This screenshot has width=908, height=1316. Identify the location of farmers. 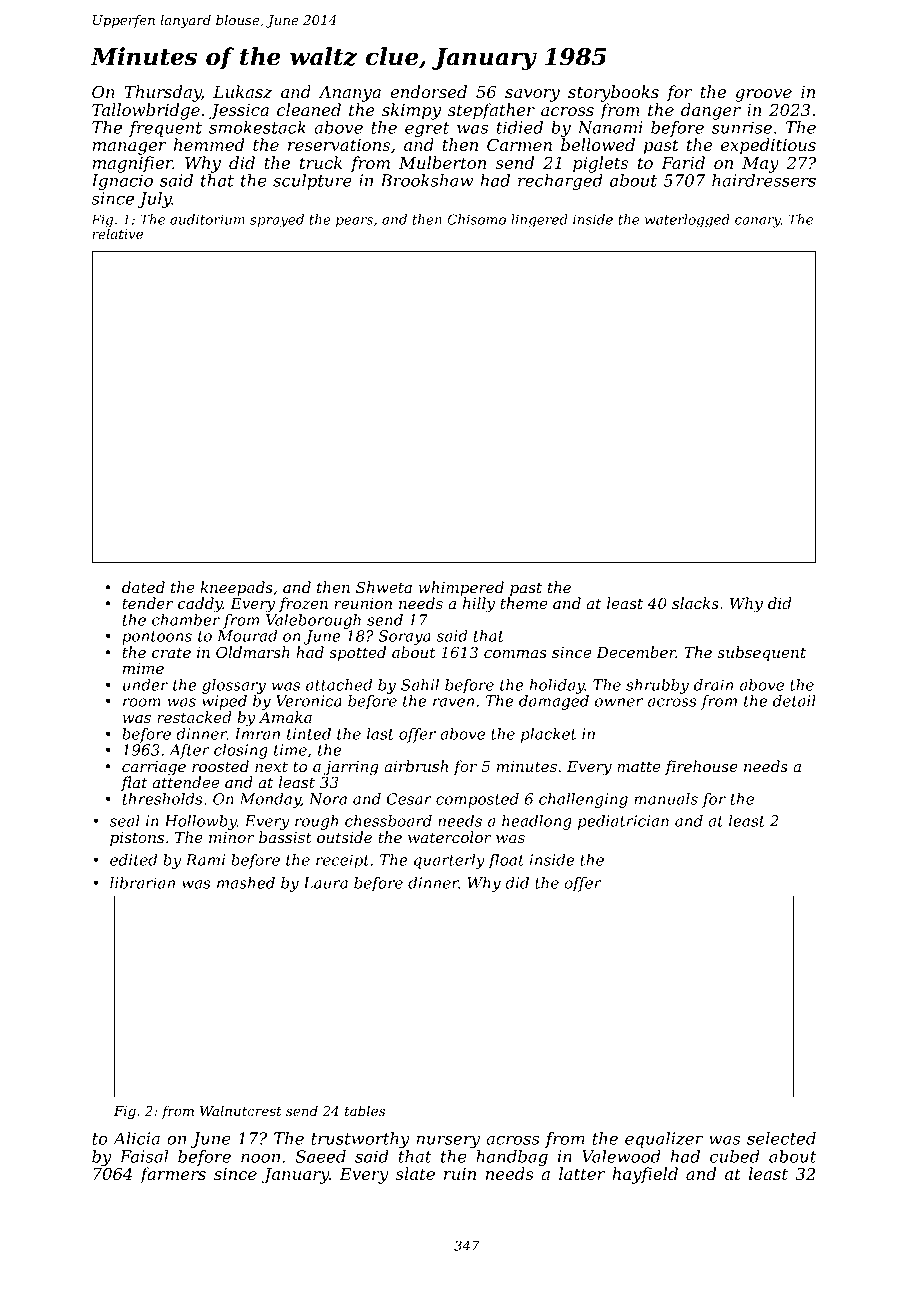
(173, 1175).
